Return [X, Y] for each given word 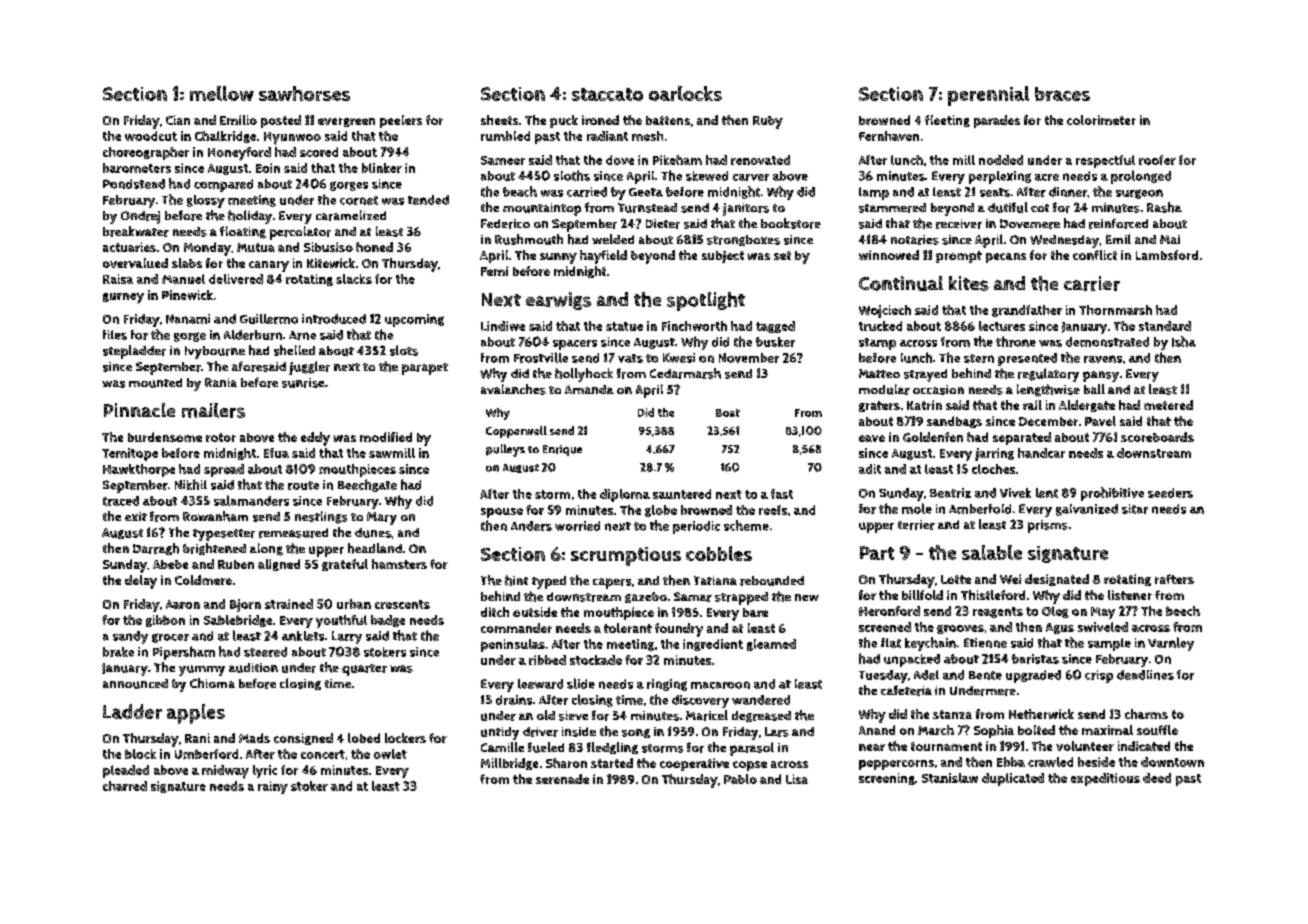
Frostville [541, 357]
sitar [1135, 509]
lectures [1002, 326]
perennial [988, 96]
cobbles [719, 553]
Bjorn [245, 605]
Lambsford [1167, 255]
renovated [760, 160]
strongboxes [743, 240]
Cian [178, 120]
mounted [155, 383]
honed [374, 247]
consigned [303, 739]
